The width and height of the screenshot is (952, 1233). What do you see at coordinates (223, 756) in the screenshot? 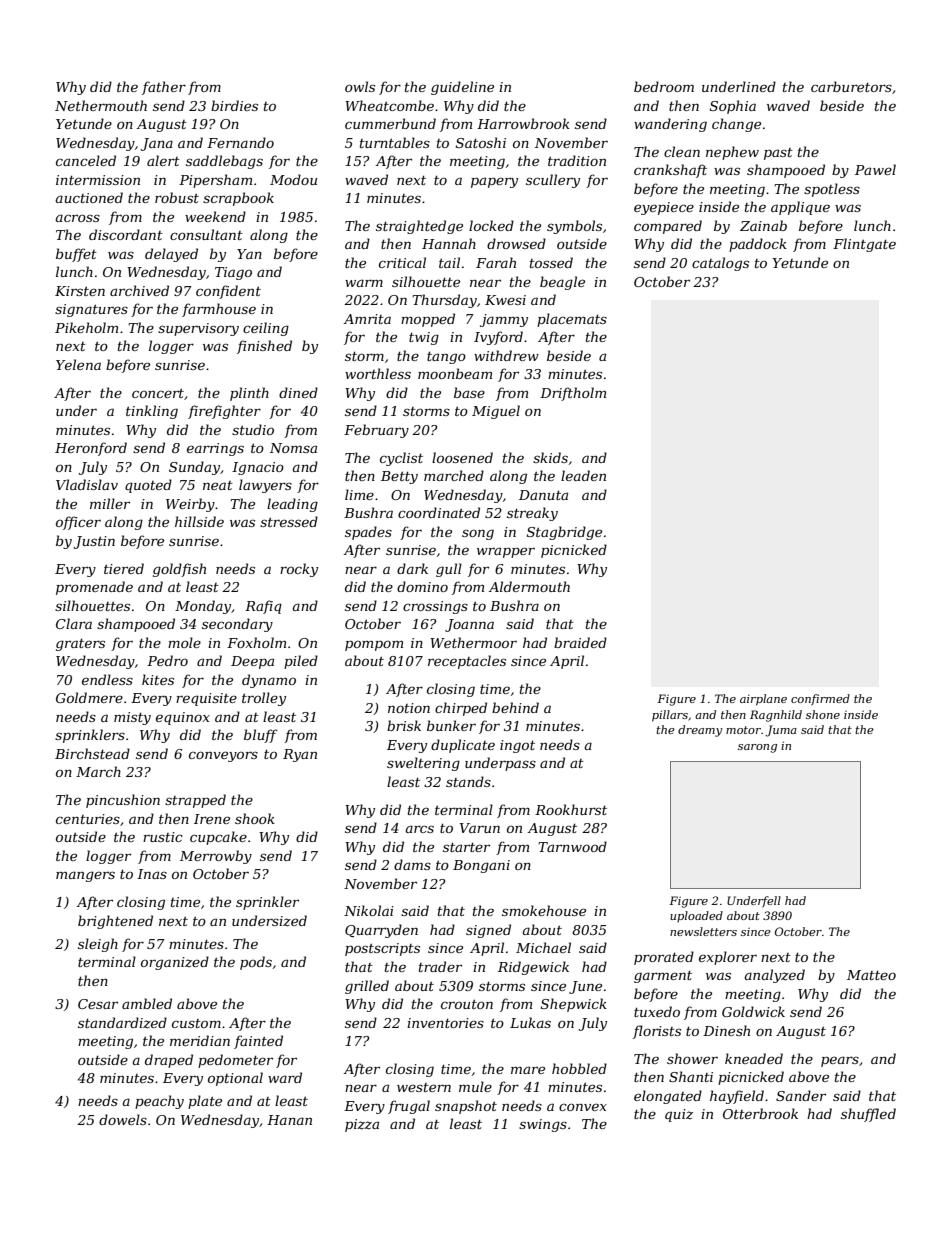
I see `conveyors` at bounding box center [223, 756].
